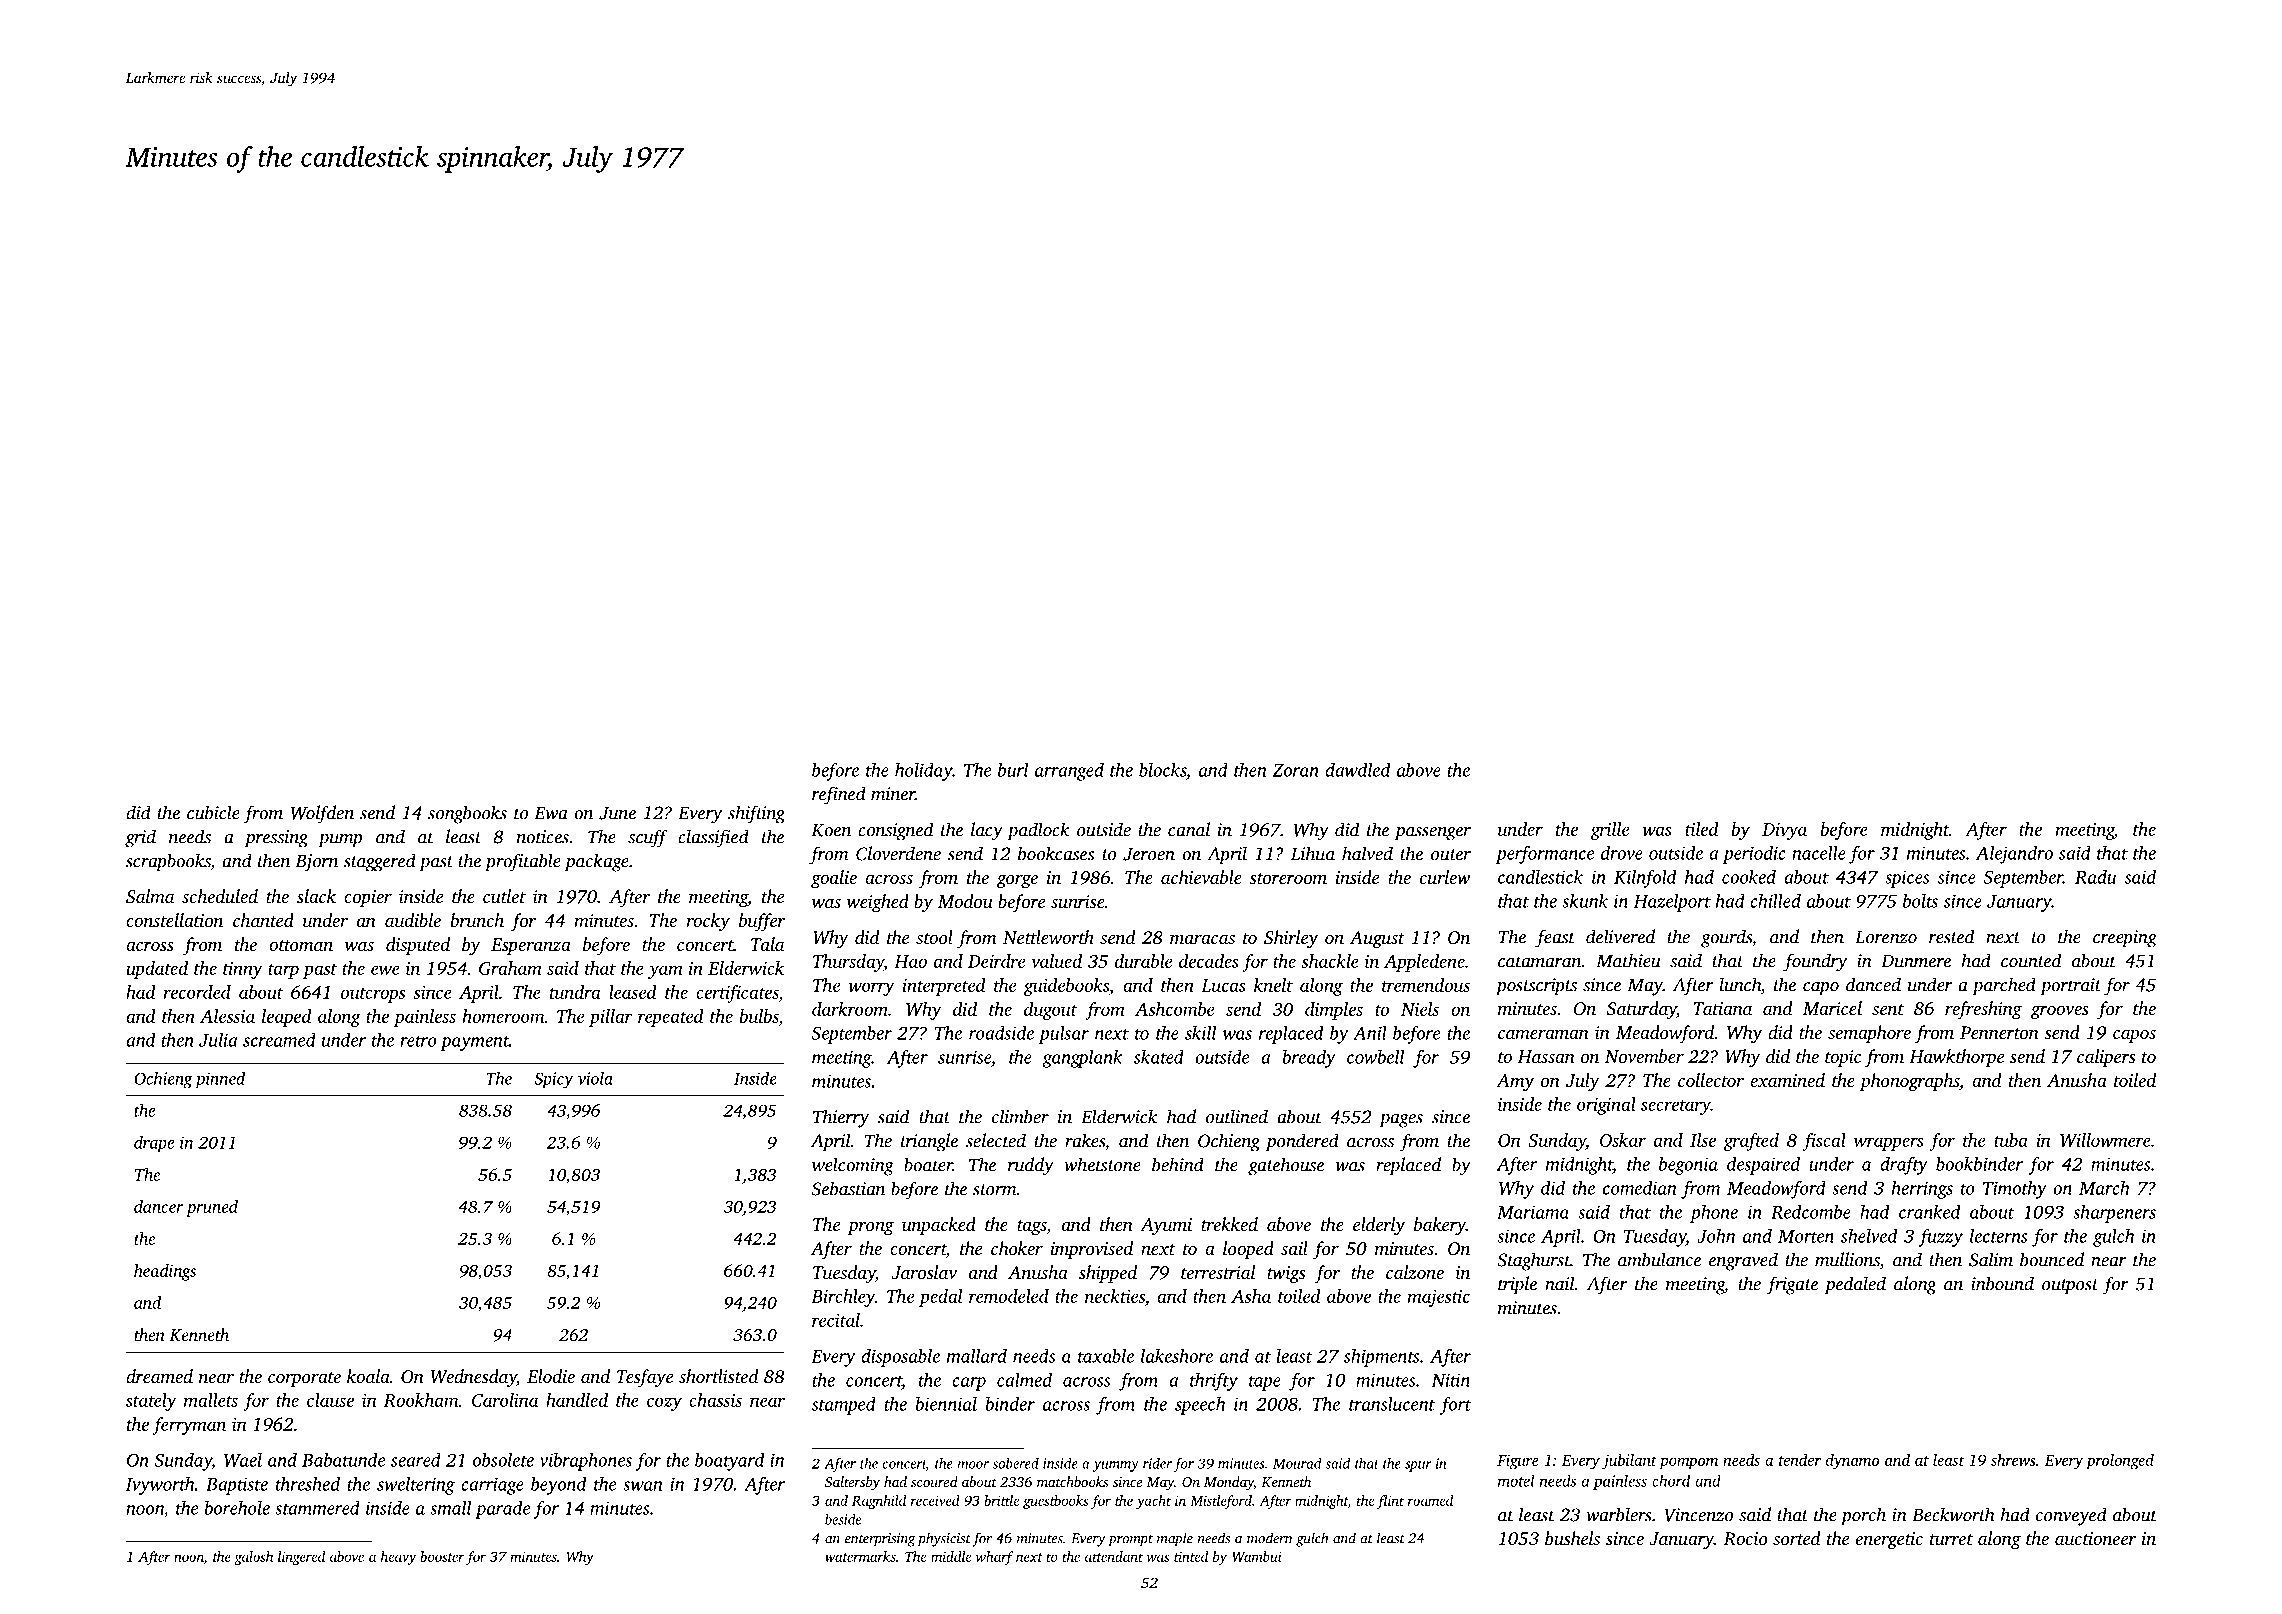 The image size is (2282, 1614). Describe the element at coordinates (617, 813) in the image. I see `June` at that location.
